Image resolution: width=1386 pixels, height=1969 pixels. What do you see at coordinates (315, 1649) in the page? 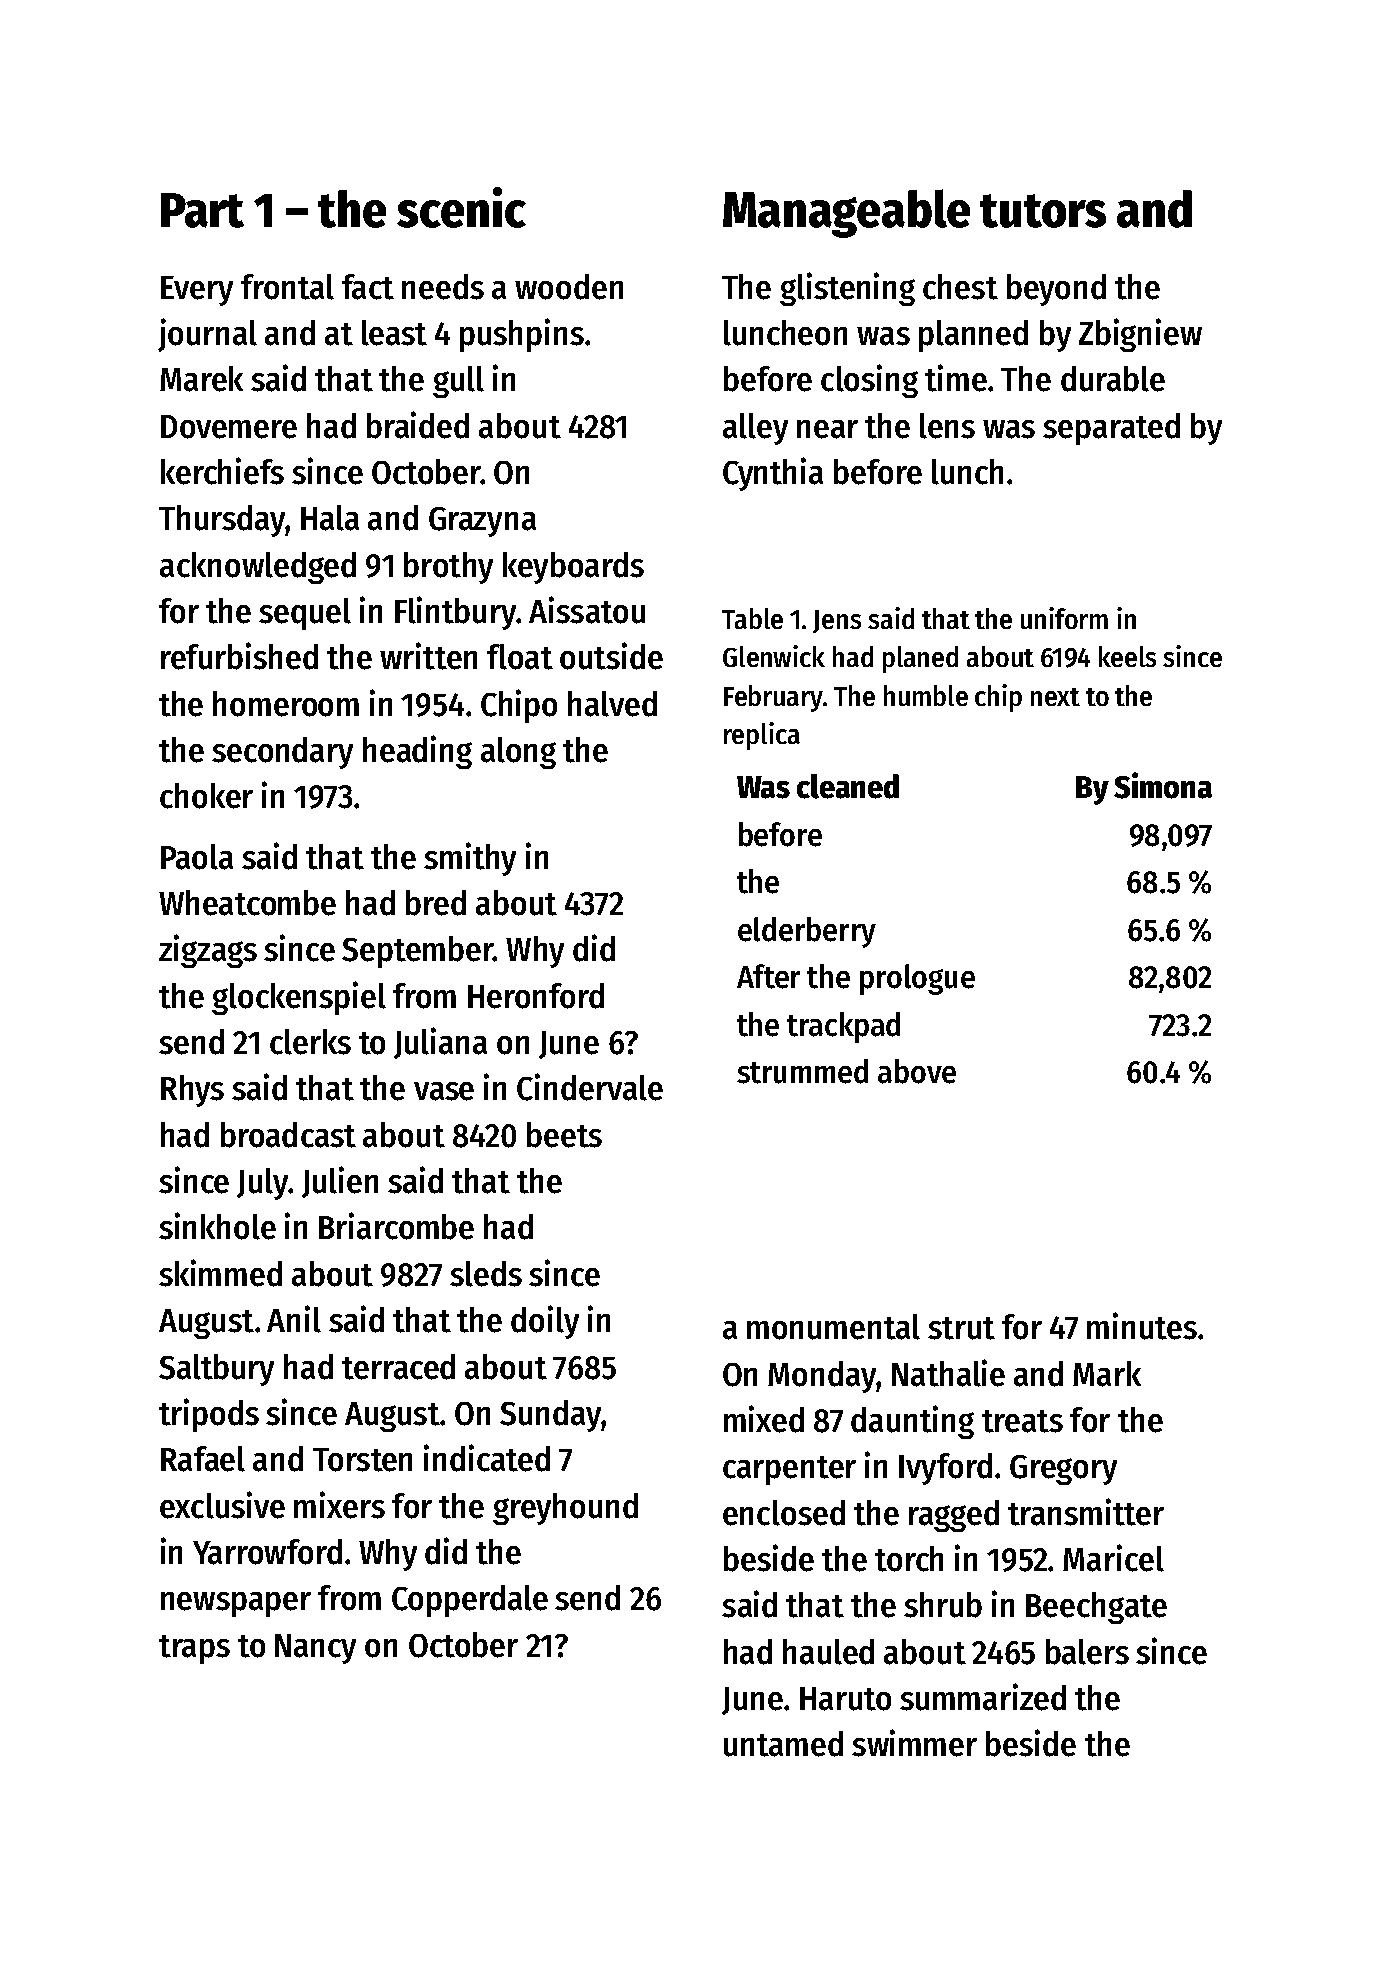
I see `Nancy` at bounding box center [315, 1649].
